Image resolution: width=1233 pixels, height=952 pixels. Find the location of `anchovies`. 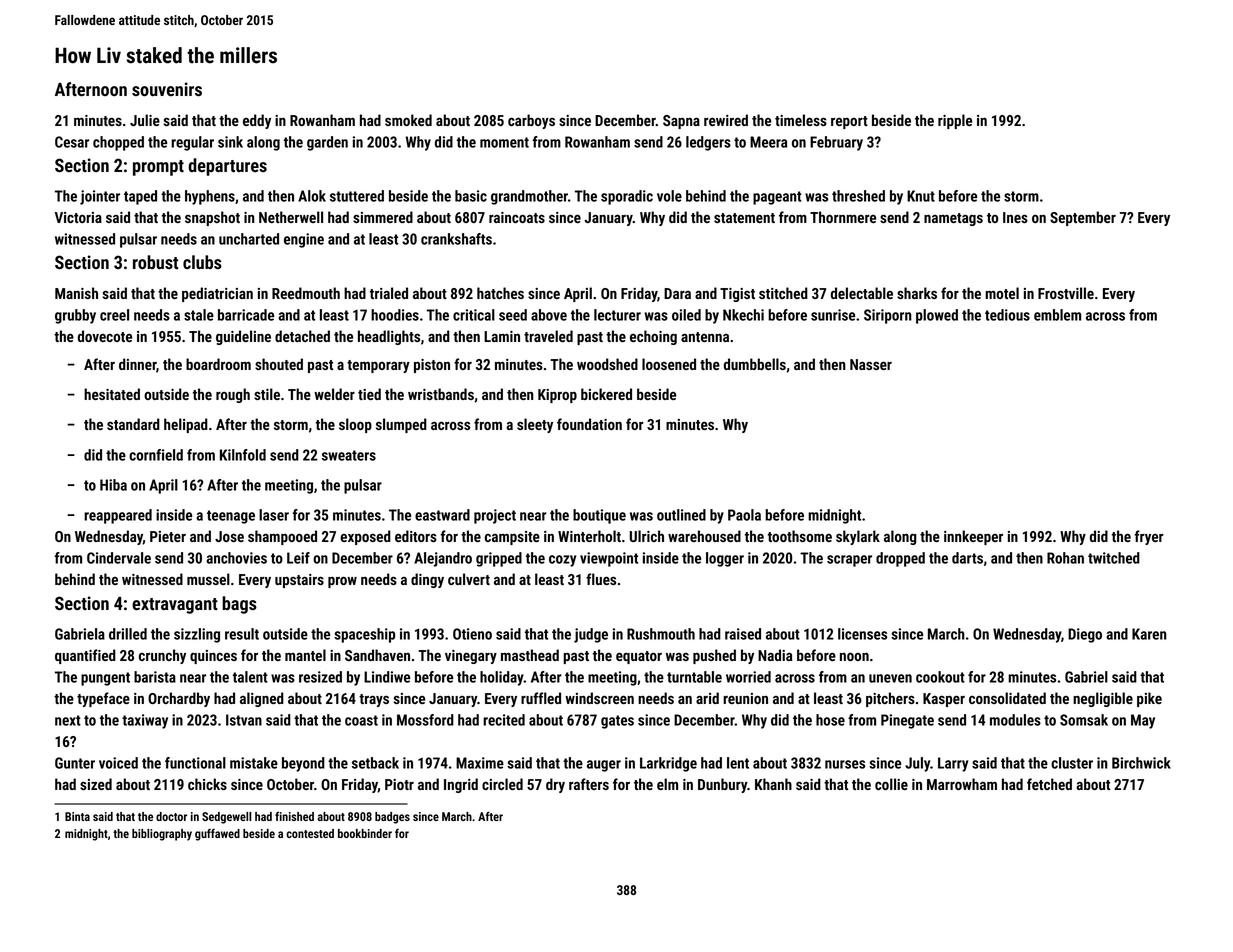

anchovies is located at coordinates (236, 558).
